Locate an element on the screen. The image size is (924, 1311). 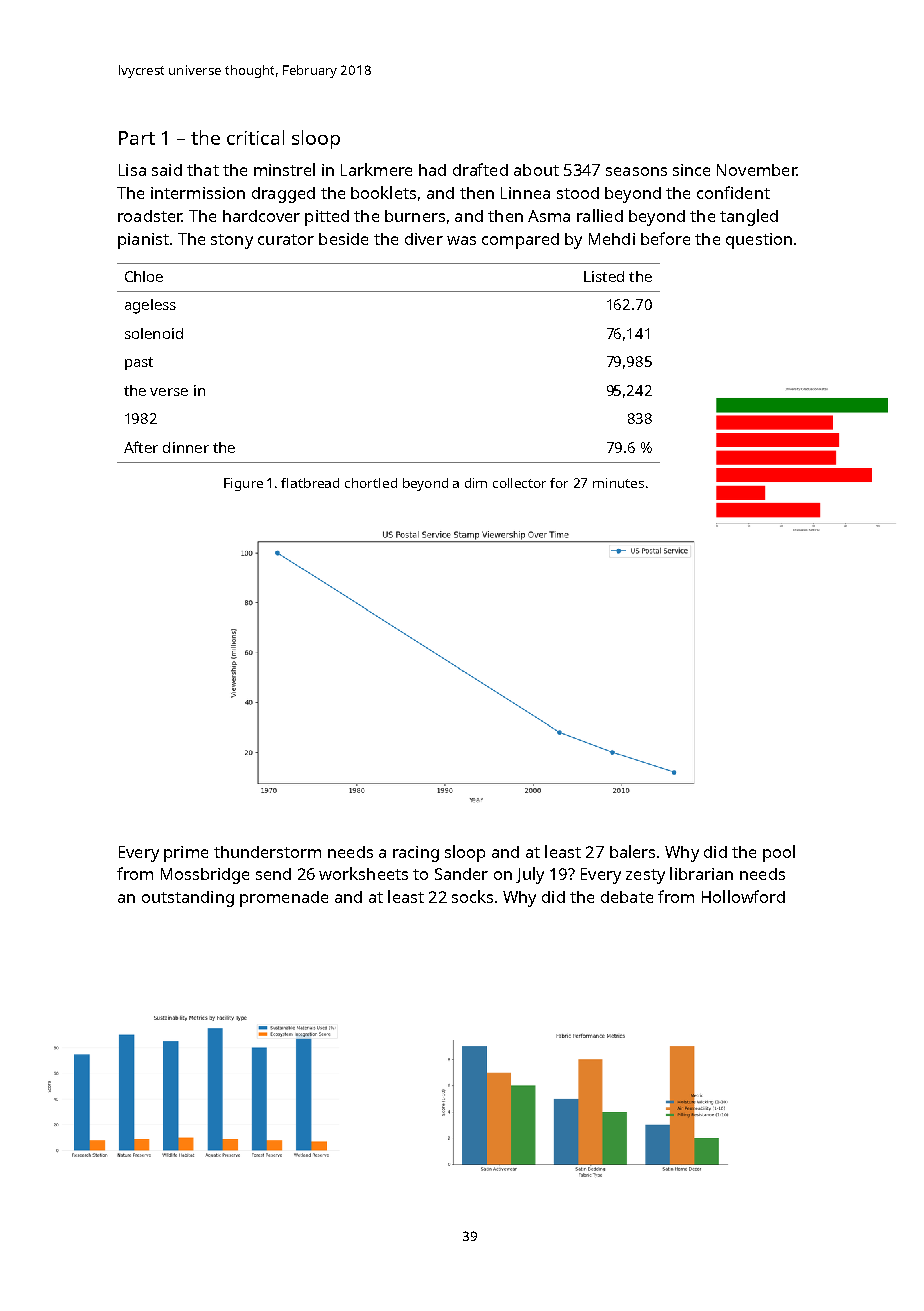
dim is located at coordinates (476, 483).
